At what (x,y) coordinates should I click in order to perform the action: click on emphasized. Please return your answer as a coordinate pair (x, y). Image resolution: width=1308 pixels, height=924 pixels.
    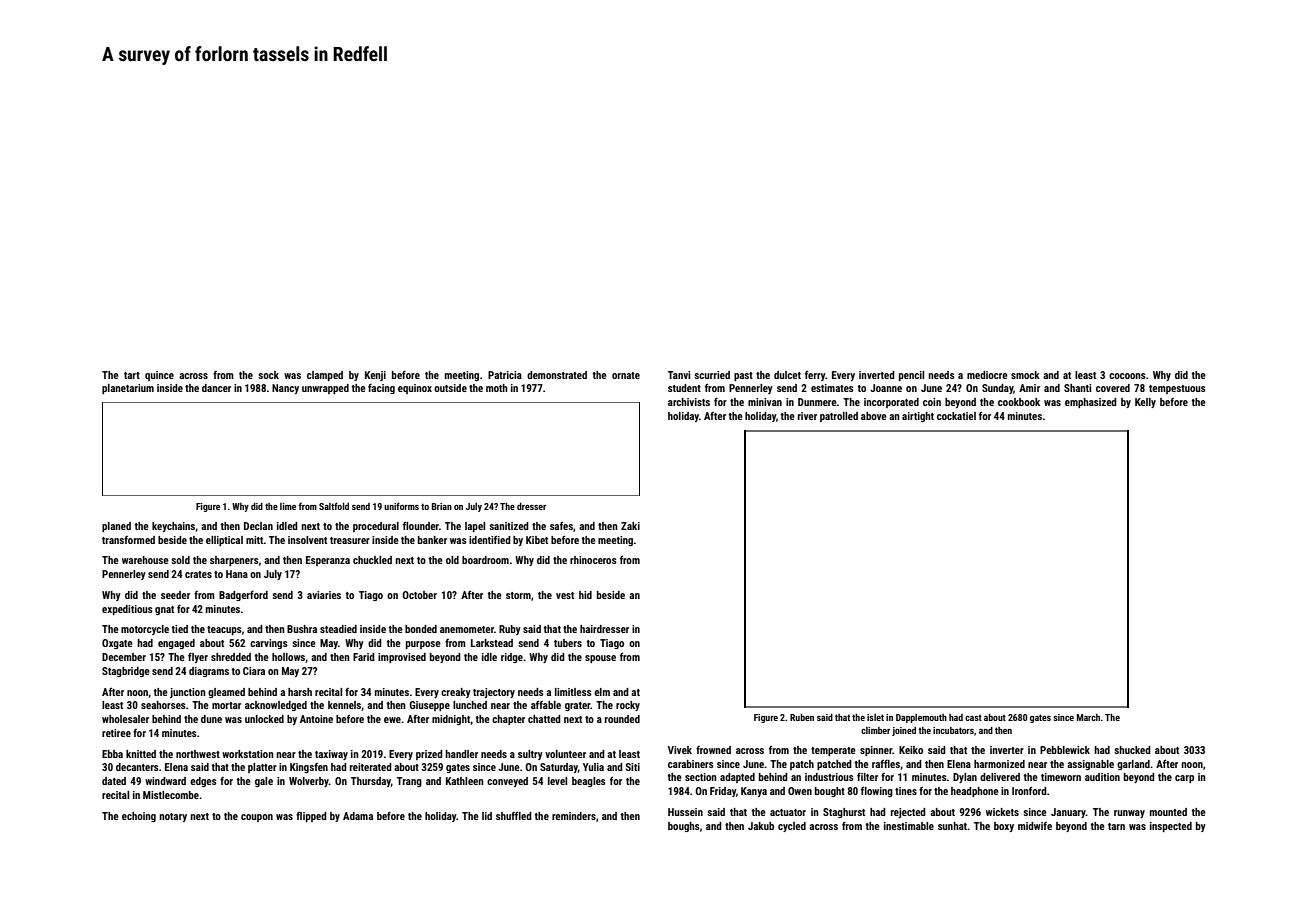
    Looking at the image, I should click on (1091, 403).
